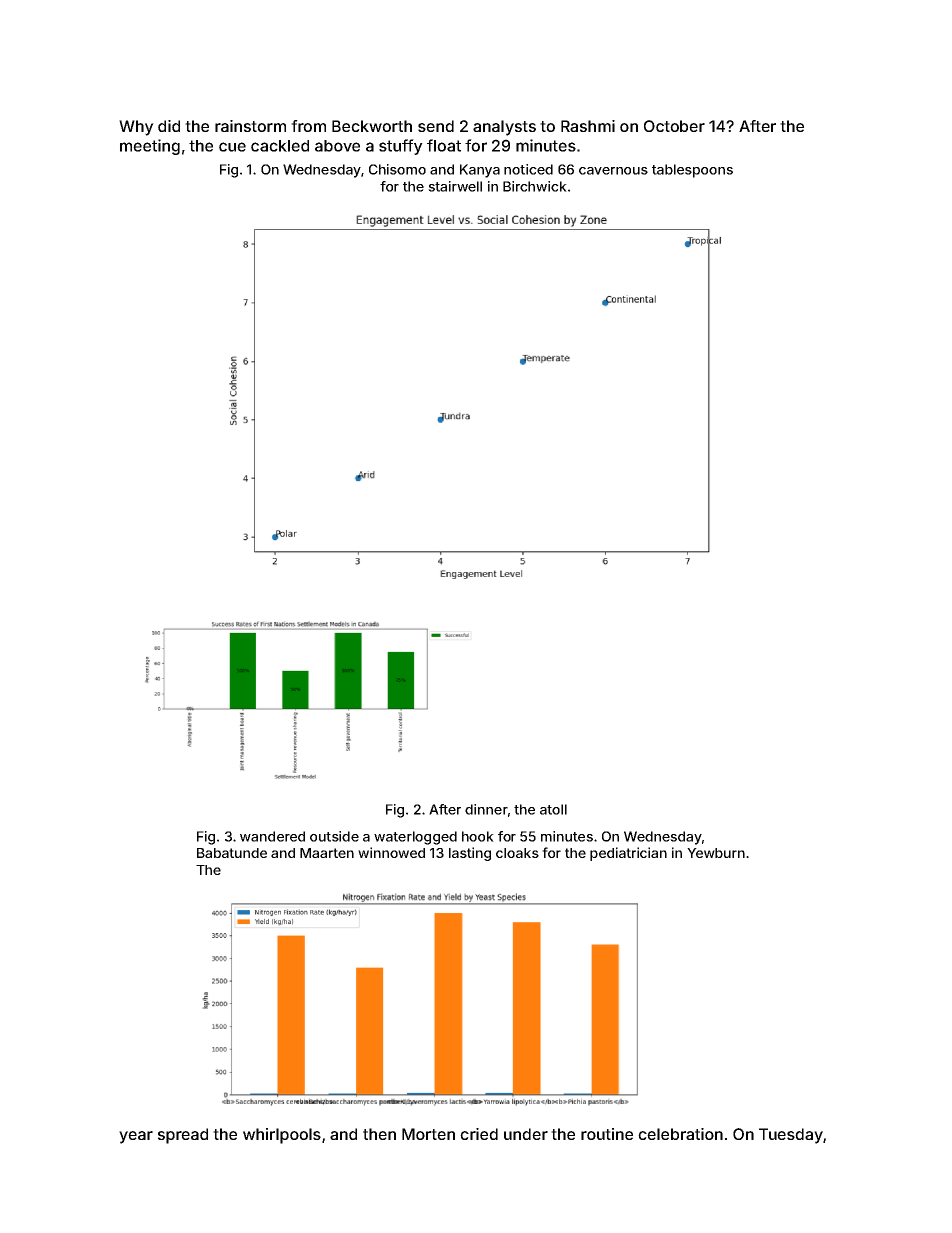 The width and height of the page is (952, 1233). Describe the element at coordinates (613, 171) in the page. I see `cavernous` at that location.
